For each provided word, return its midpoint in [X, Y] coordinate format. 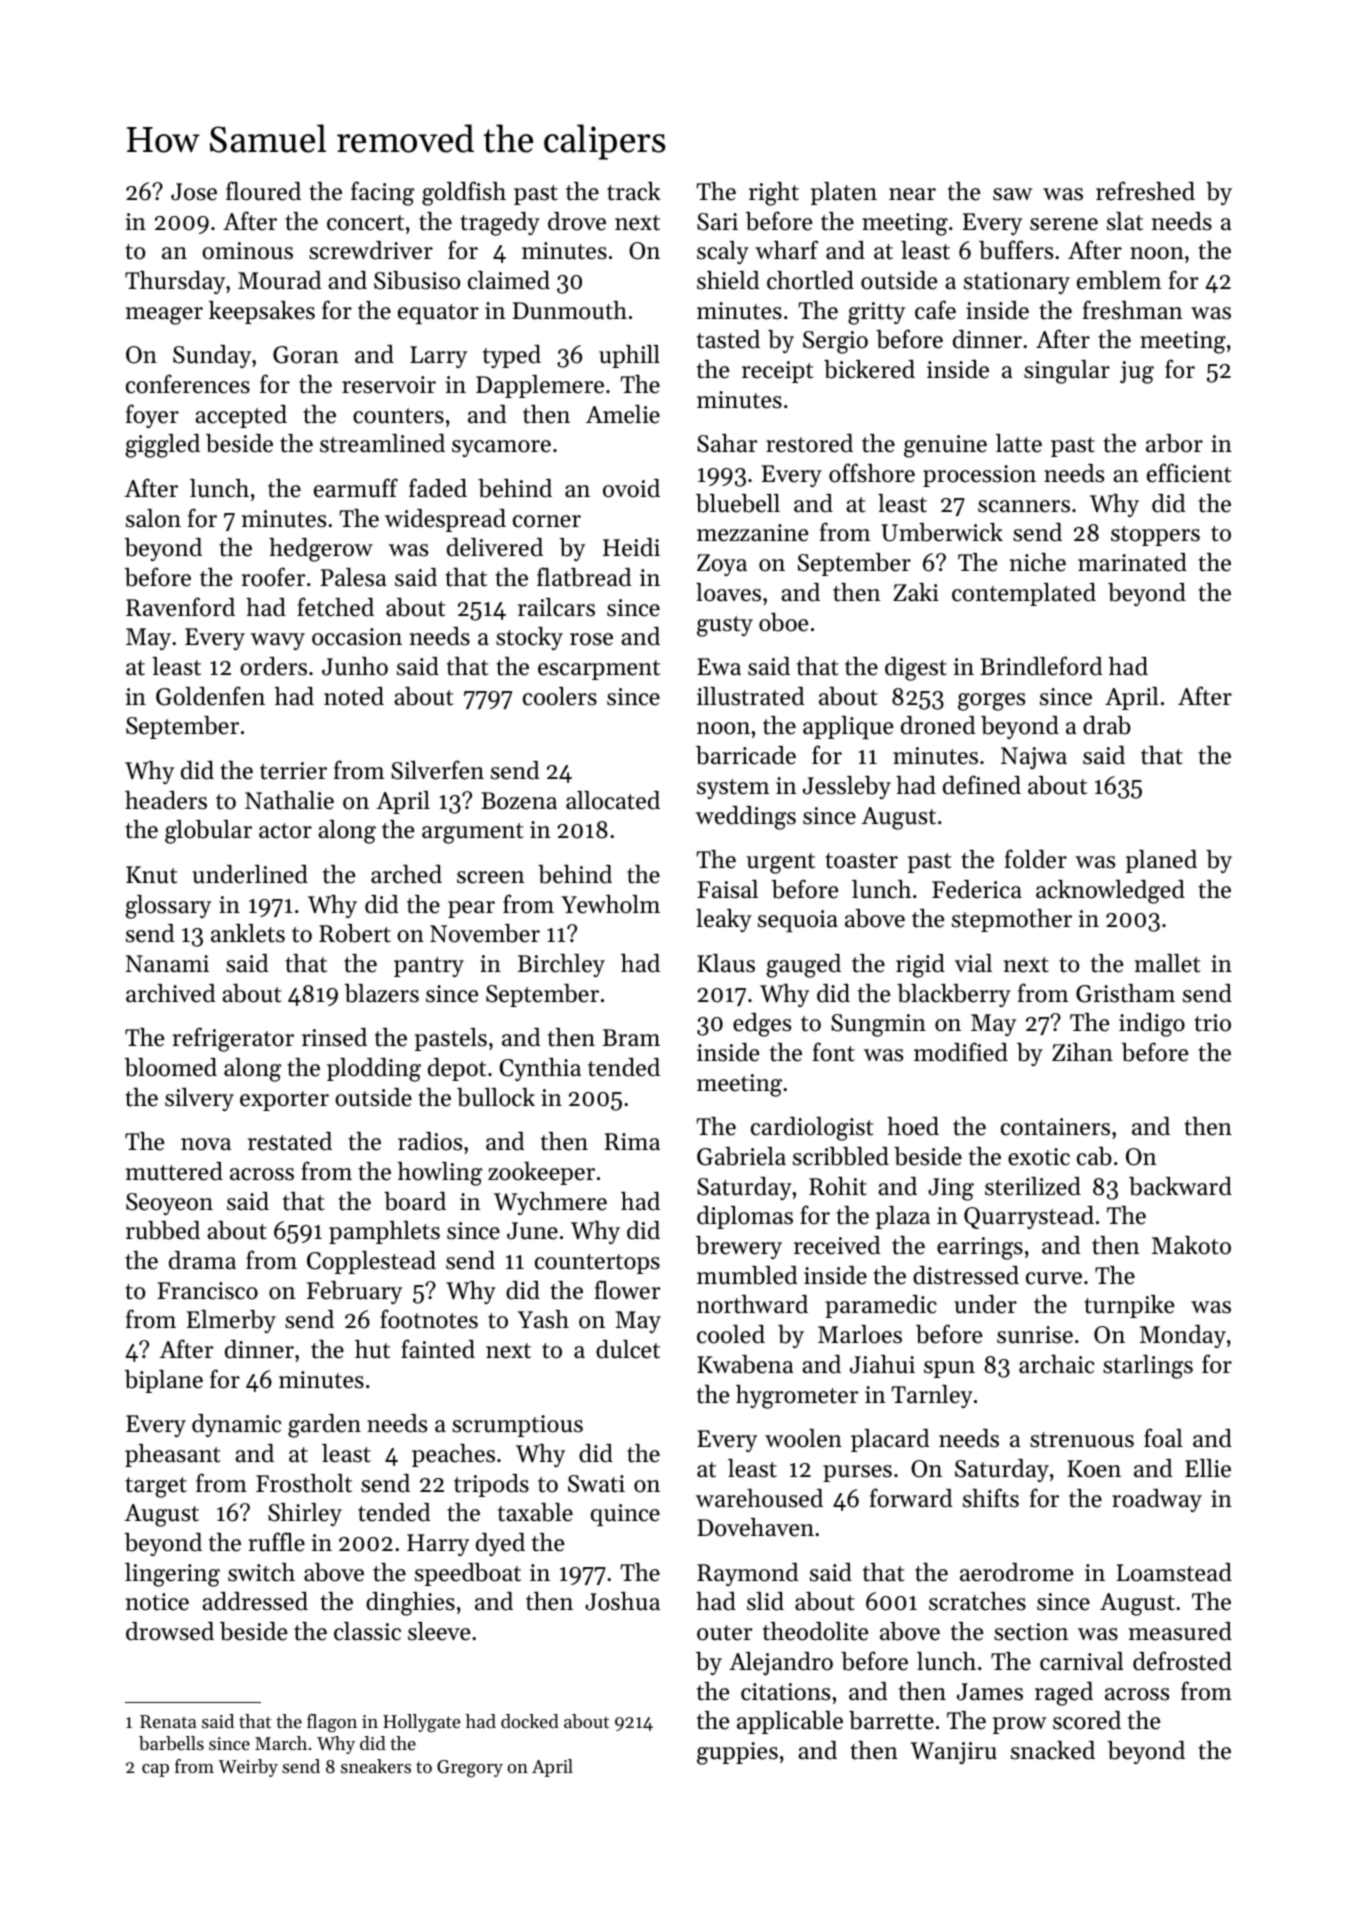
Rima [632, 1141]
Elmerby [231, 1321]
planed [1161, 861]
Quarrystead [1029, 1217]
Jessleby [847, 787]
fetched [335, 607]
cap [155, 1770]
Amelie [623, 414]
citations [785, 1692]
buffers [1016, 250]
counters [398, 416]
